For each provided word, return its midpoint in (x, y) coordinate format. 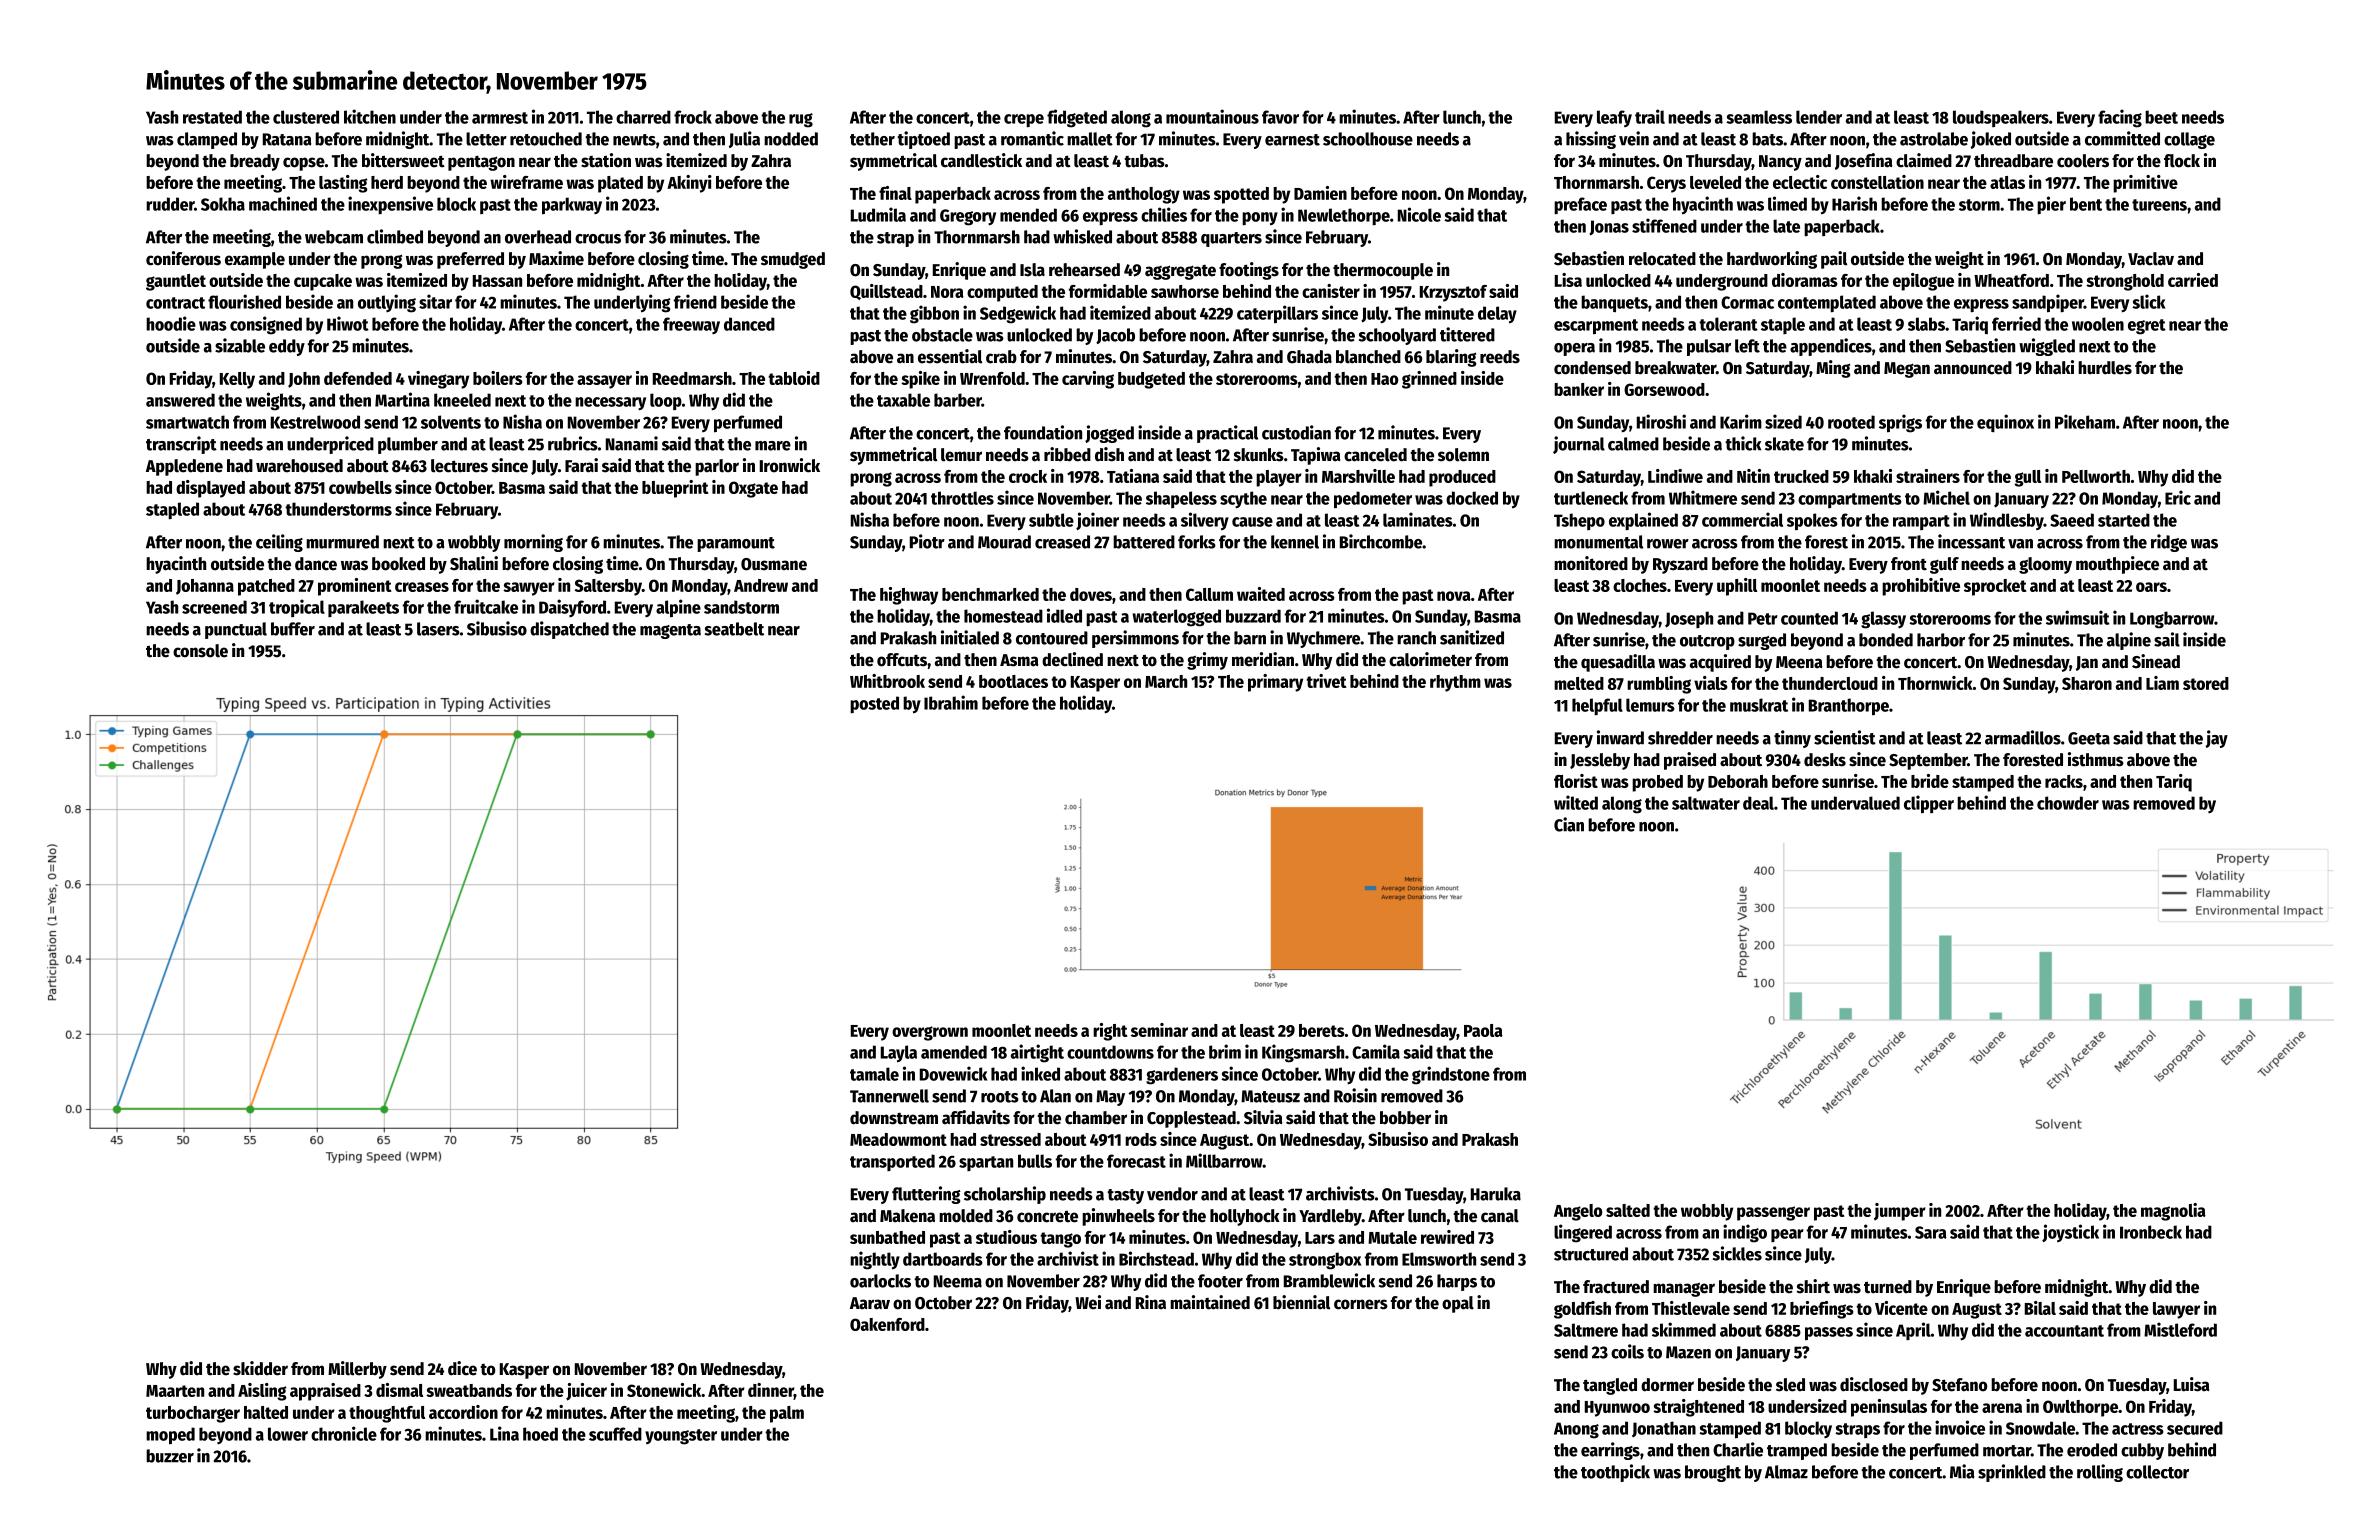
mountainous (1212, 116)
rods (1141, 1139)
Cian (1569, 824)
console (200, 651)
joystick (2070, 1233)
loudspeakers (2001, 118)
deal (1758, 803)
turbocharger (193, 1414)
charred (643, 117)
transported (892, 1162)
